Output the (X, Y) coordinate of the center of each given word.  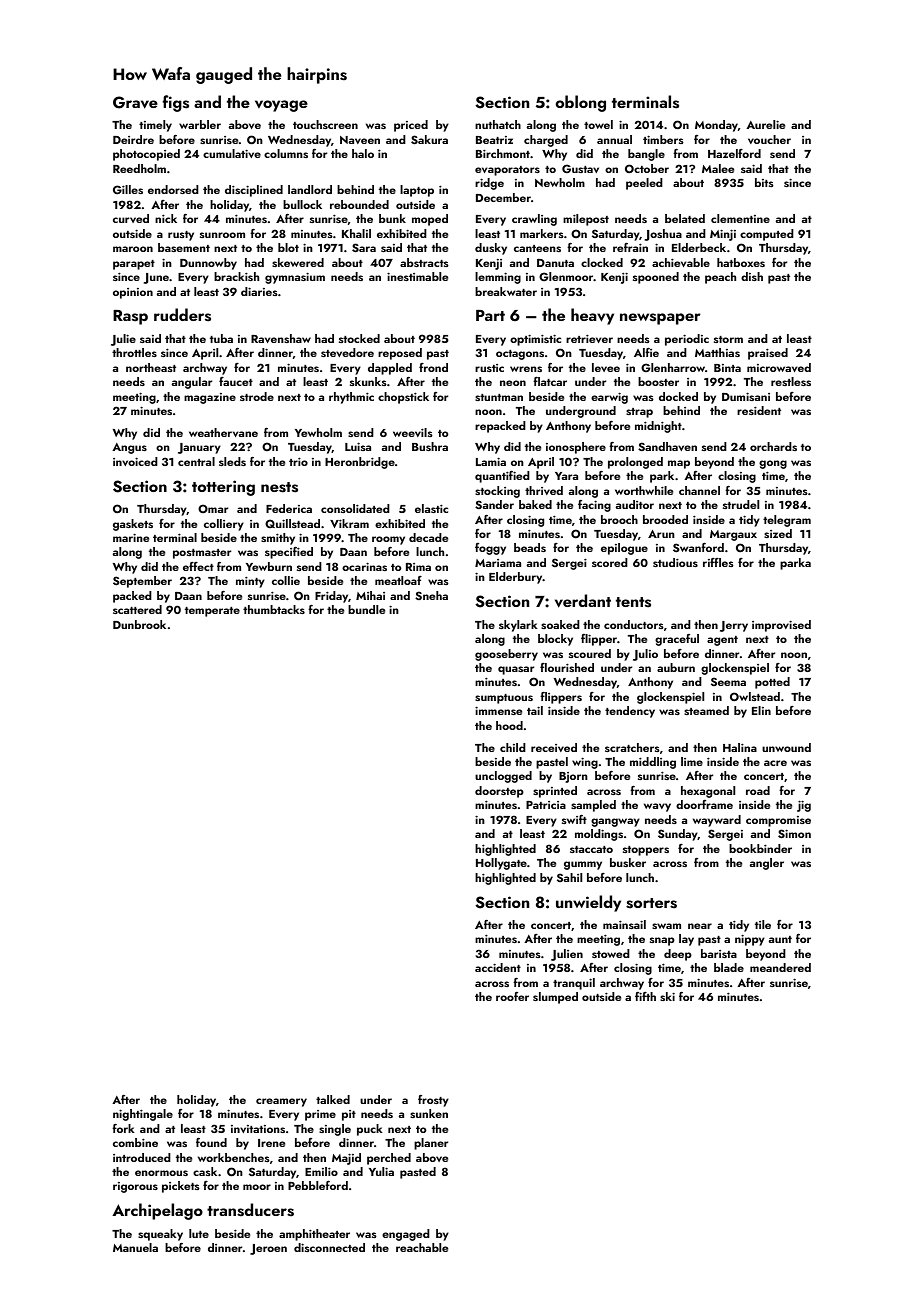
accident (498, 967)
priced (411, 126)
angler (767, 864)
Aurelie (765, 124)
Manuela (135, 1247)
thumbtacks (274, 609)
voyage (281, 106)
